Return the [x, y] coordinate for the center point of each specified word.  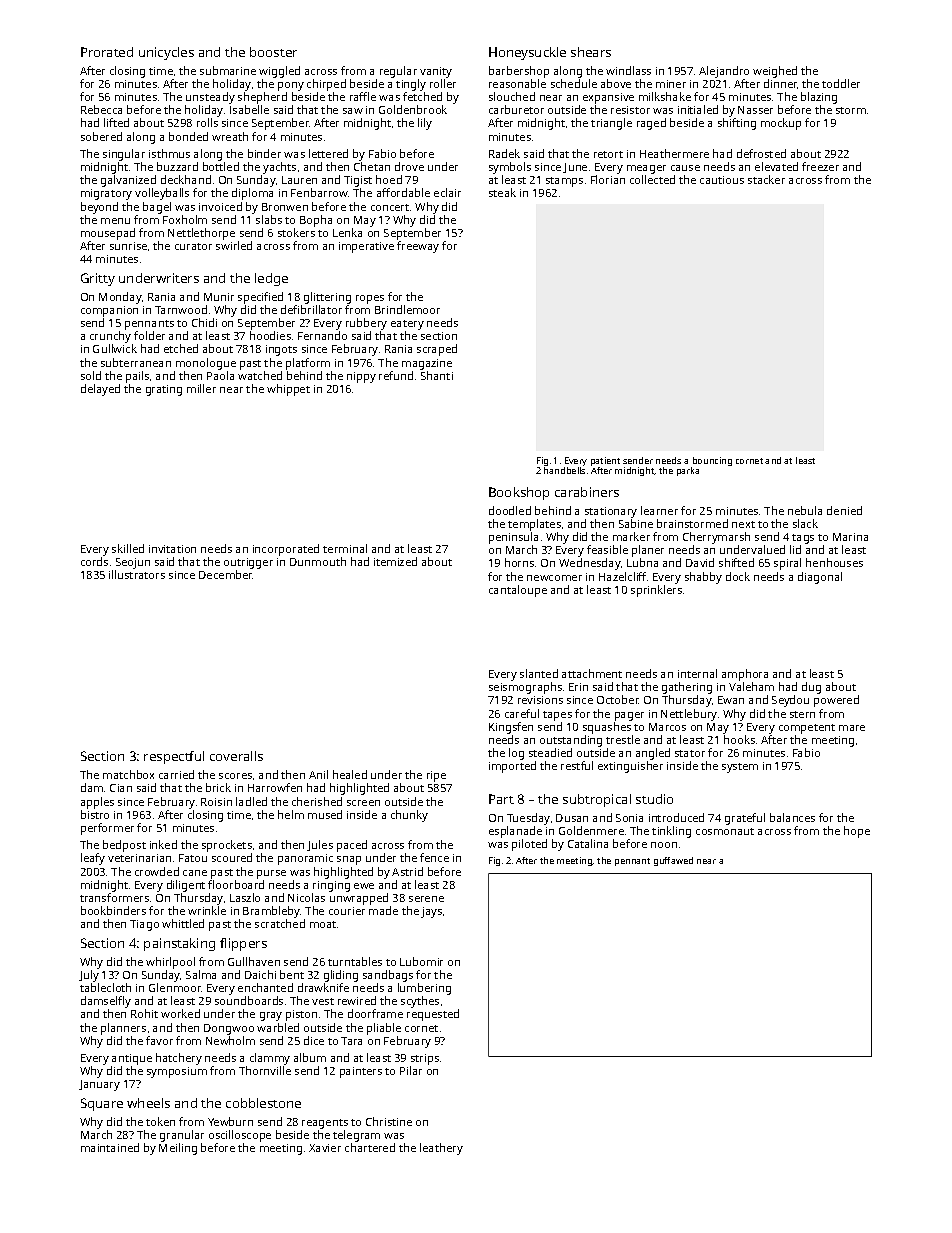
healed [350, 774]
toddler [841, 83]
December [226, 574]
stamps [564, 182]
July [89, 976]
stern [802, 714]
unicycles [166, 53]
